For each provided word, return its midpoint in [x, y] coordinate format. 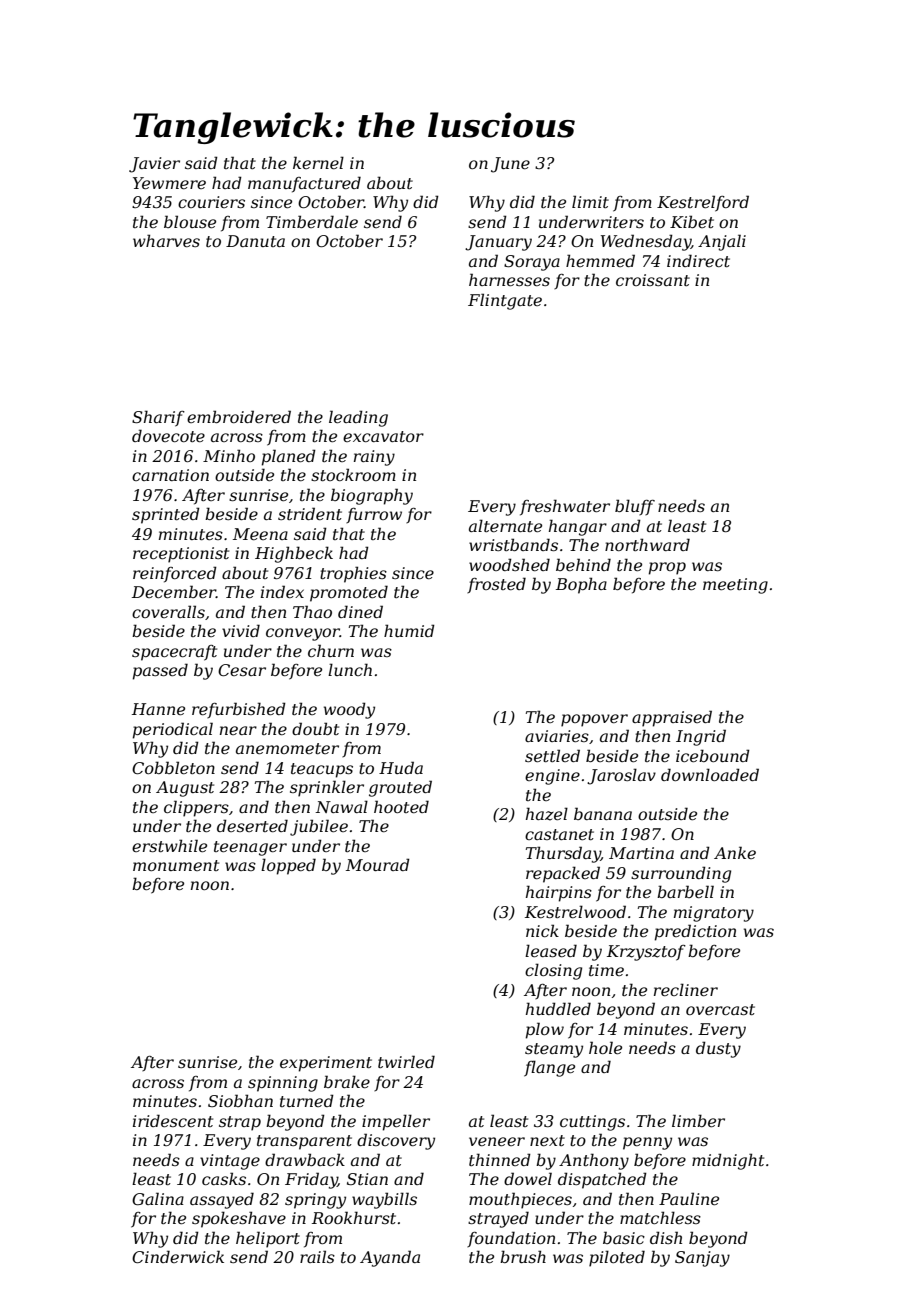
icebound [713, 755]
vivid [241, 630]
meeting [735, 586]
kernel [318, 162]
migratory [714, 914]
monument [176, 865]
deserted [252, 825]
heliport [268, 1239]
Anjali [722, 242]
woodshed [509, 564]
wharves [166, 240]
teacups [322, 770]
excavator [383, 436]
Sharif [158, 418]
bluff [635, 507]
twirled [406, 1061]
